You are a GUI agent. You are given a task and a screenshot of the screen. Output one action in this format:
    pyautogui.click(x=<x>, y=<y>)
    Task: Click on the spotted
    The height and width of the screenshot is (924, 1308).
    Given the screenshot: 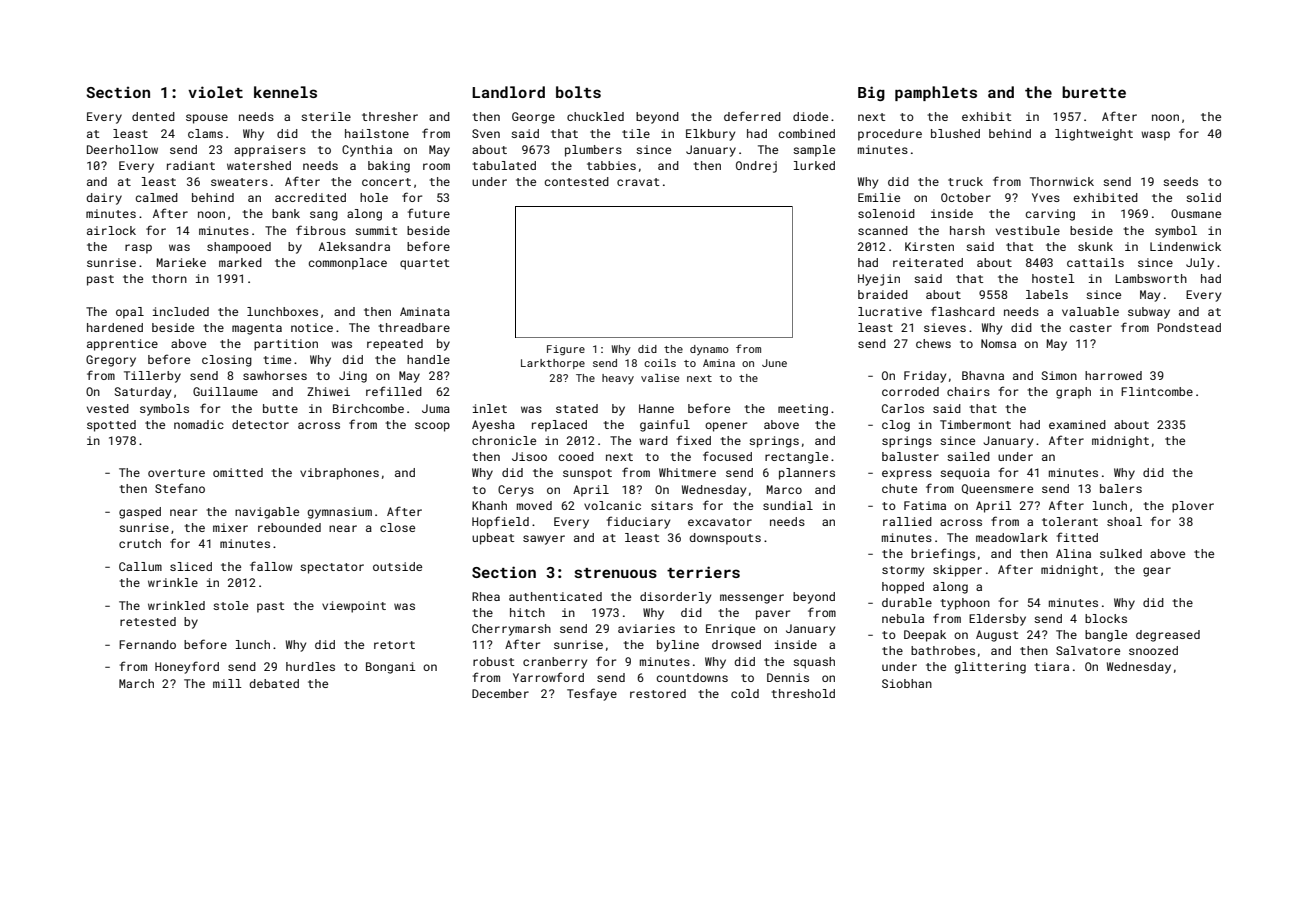 What is the action you would take?
    pyautogui.click(x=111, y=426)
